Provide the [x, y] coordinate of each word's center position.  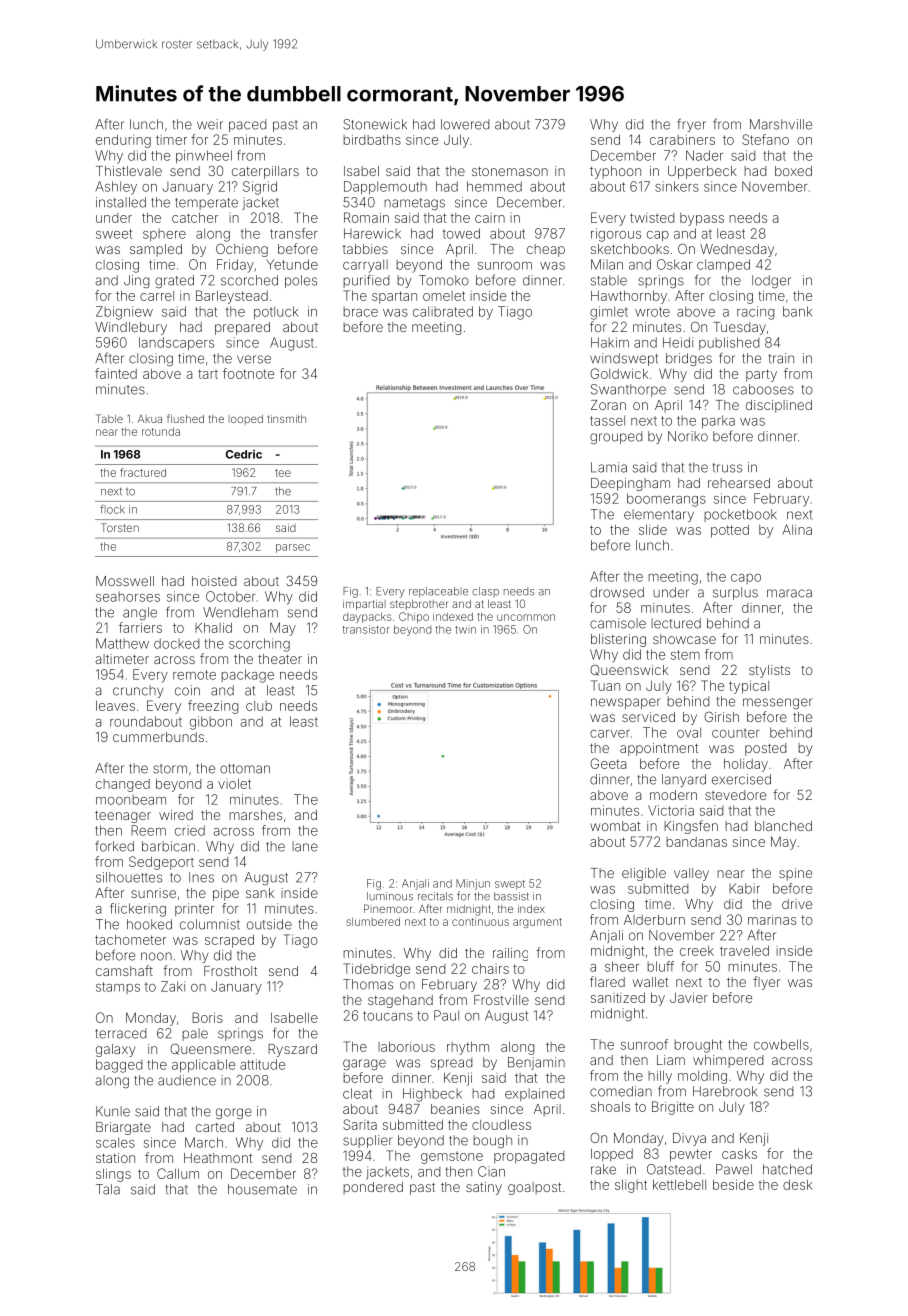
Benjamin [536, 1063]
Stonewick [375, 124]
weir [210, 124]
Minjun [473, 884]
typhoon [615, 172]
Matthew [122, 643]
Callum [178, 1173]
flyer [766, 983]
